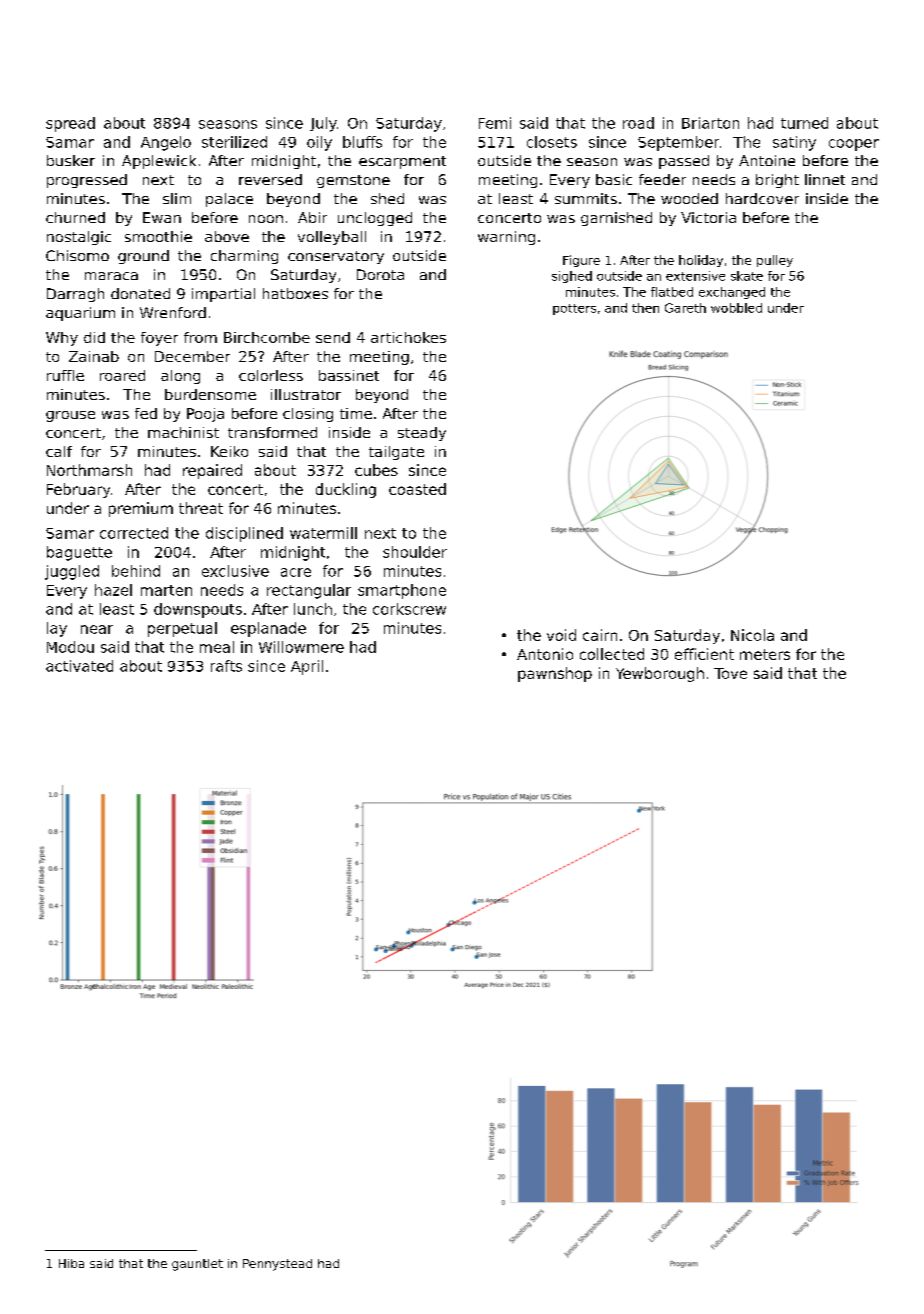  Describe the element at coordinates (197, 1265) in the image. I see `gauntlet` at that location.
